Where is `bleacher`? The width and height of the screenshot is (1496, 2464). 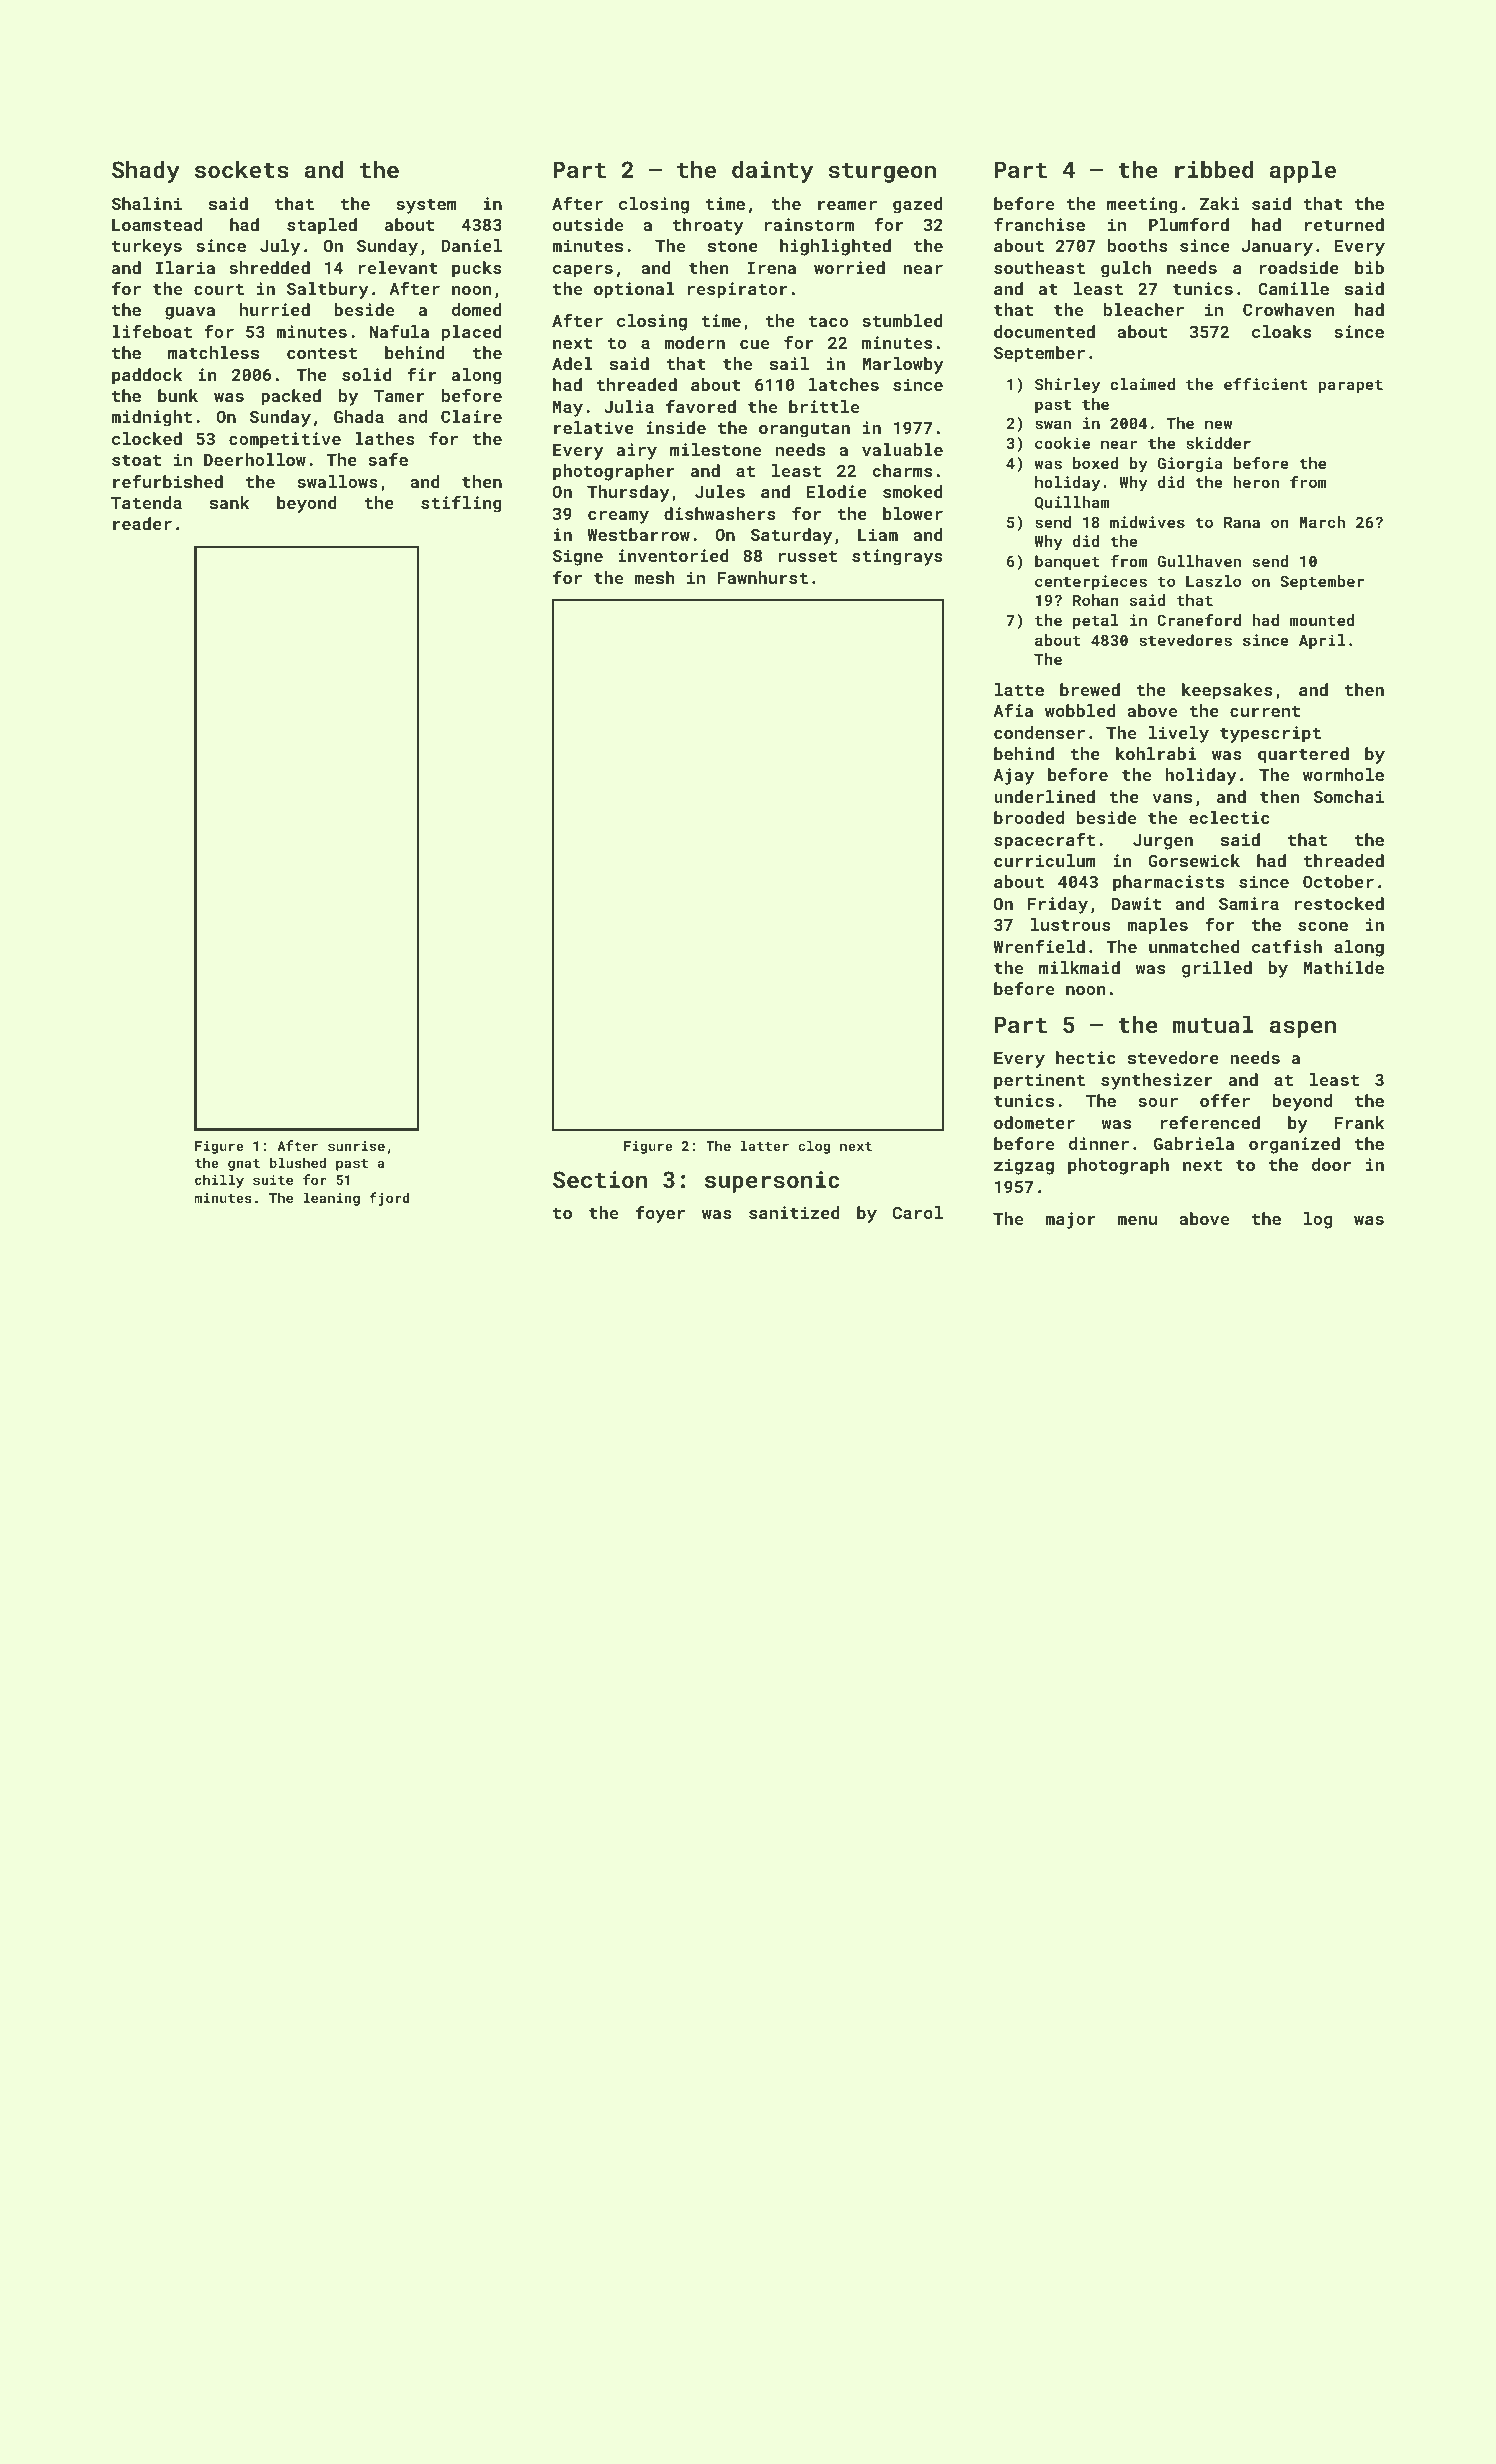
bleacher is located at coordinates (1144, 309).
